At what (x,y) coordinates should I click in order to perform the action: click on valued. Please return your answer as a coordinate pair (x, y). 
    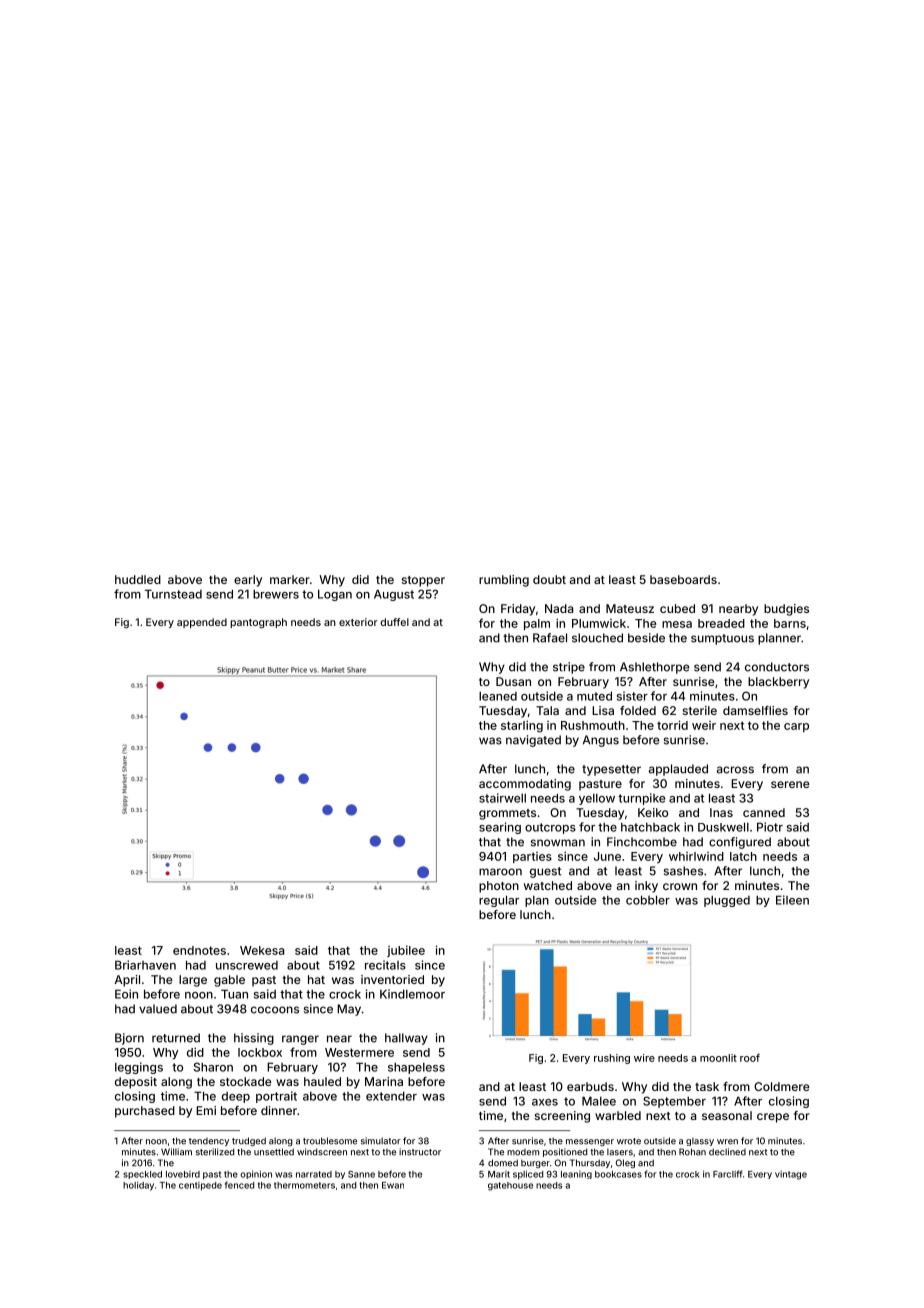
    Looking at the image, I should click on (158, 1009).
